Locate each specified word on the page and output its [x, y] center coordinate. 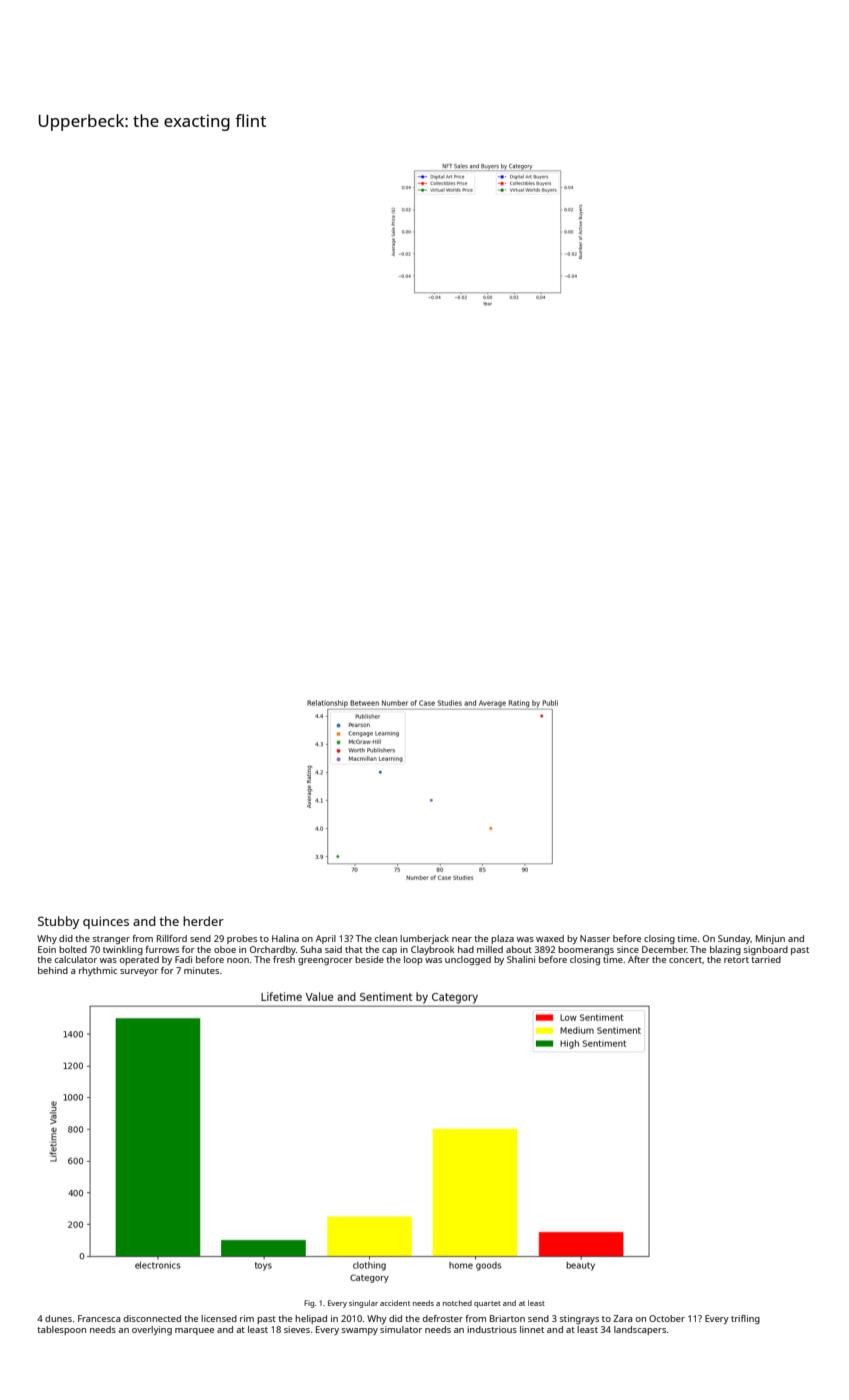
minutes [201, 970]
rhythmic [98, 971]
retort [736, 960]
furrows [162, 949]
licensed [219, 1318]
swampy [360, 1331]
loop [413, 960]
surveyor [139, 972]
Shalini [521, 959]
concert [685, 960]
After [639, 959]
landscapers [640, 1330]
